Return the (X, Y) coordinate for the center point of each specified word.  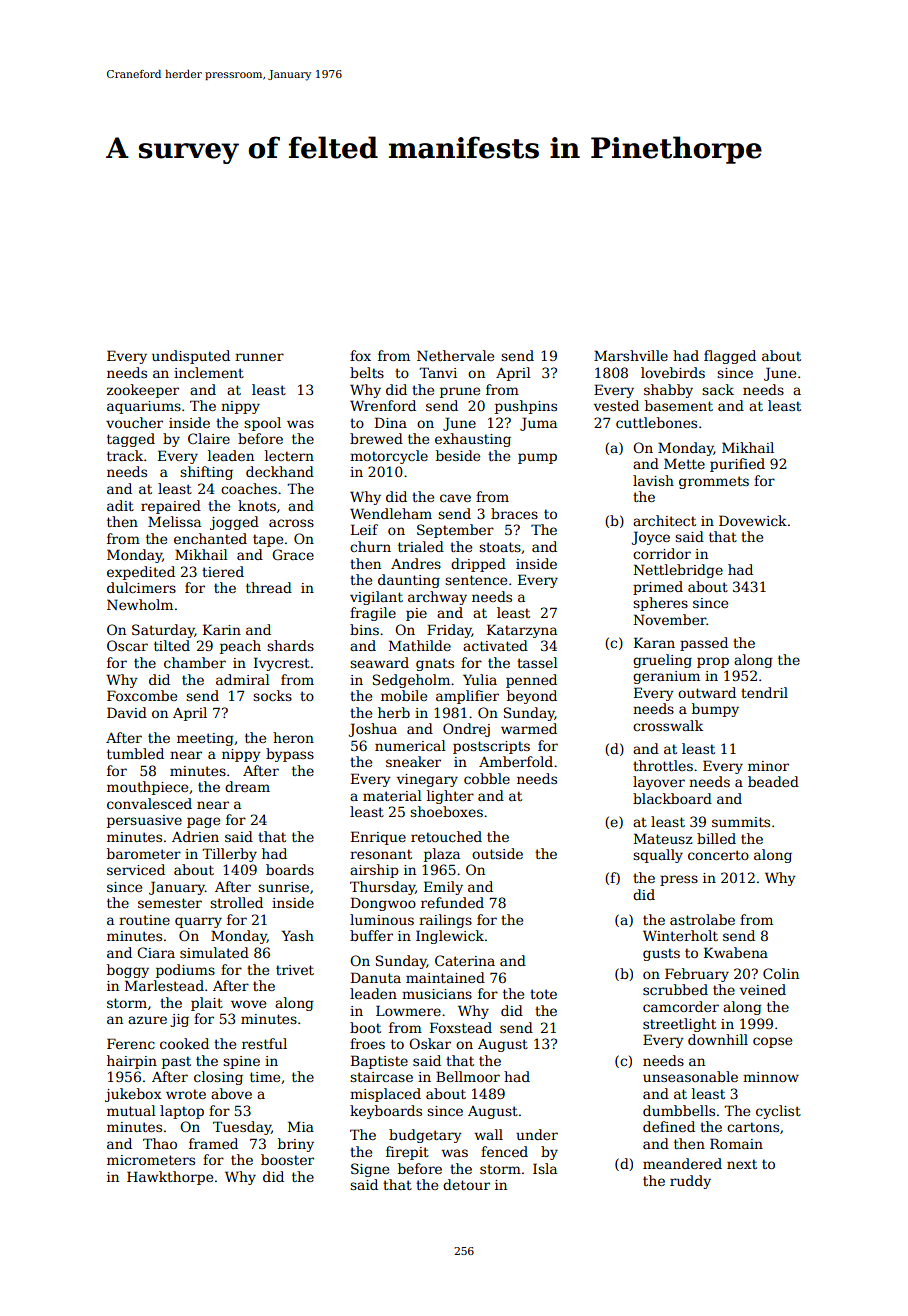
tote (543, 994)
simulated (214, 952)
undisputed (191, 357)
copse (772, 1042)
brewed (376, 438)
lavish (653, 480)
